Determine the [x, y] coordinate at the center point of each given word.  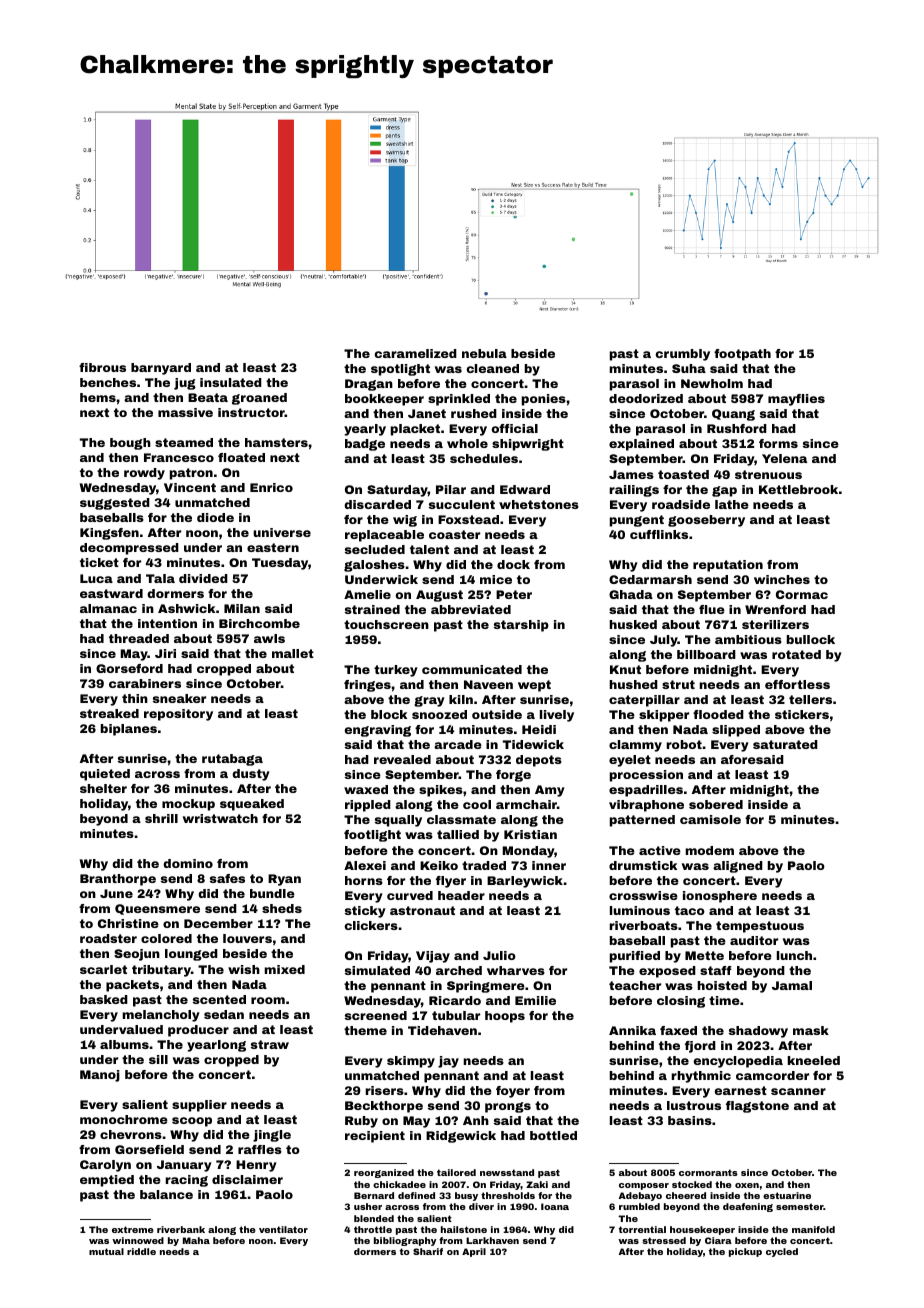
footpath [742, 355]
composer [644, 1186]
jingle [272, 1136]
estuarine [787, 1195]
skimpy [411, 1062]
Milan [242, 608]
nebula [484, 353]
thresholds [508, 1195]
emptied [107, 1181]
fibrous [102, 367]
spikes [441, 791]
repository [178, 715]
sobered [716, 804]
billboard [706, 654]
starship [521, 626]
